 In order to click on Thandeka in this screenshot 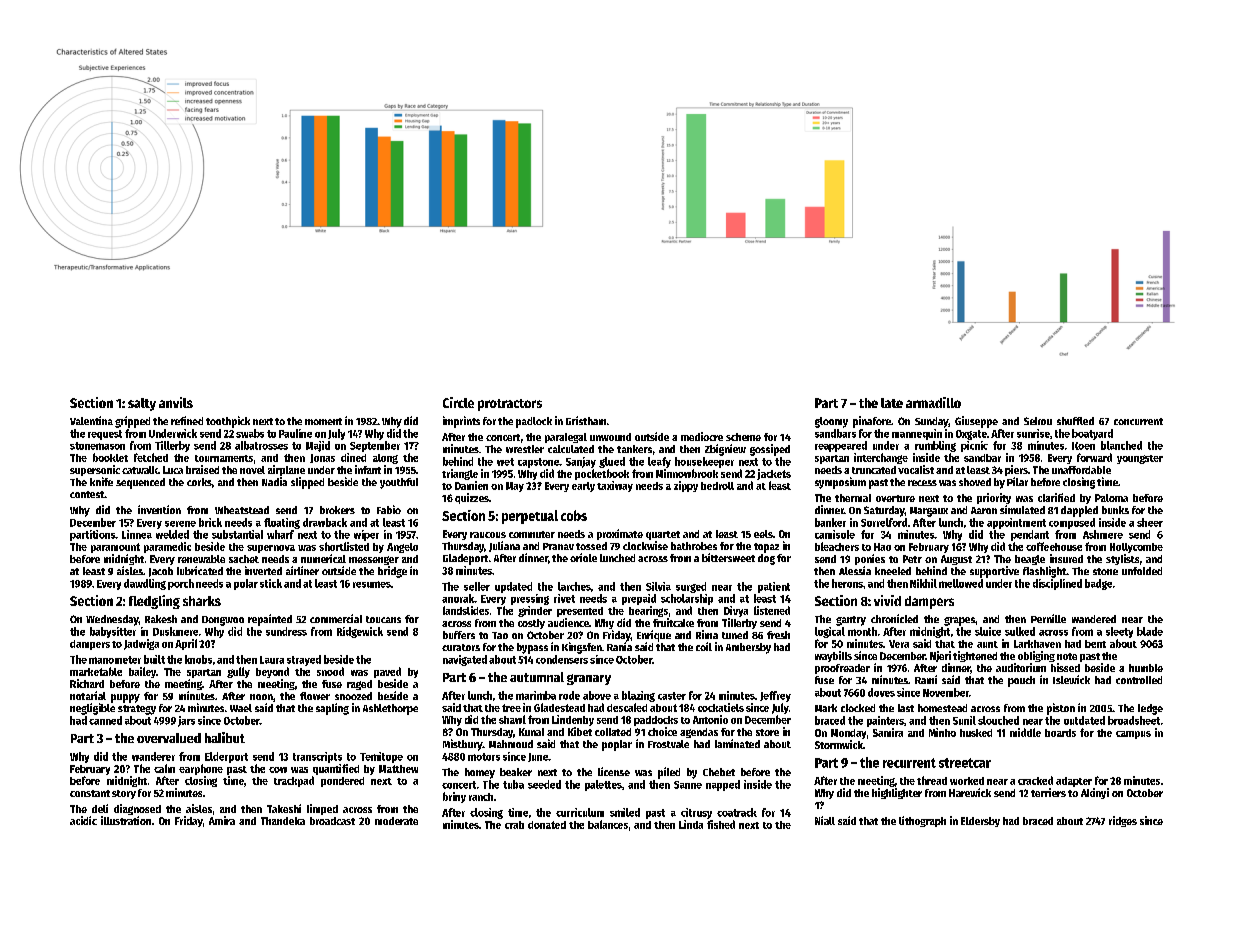, I will do `click(283, 821)`.
